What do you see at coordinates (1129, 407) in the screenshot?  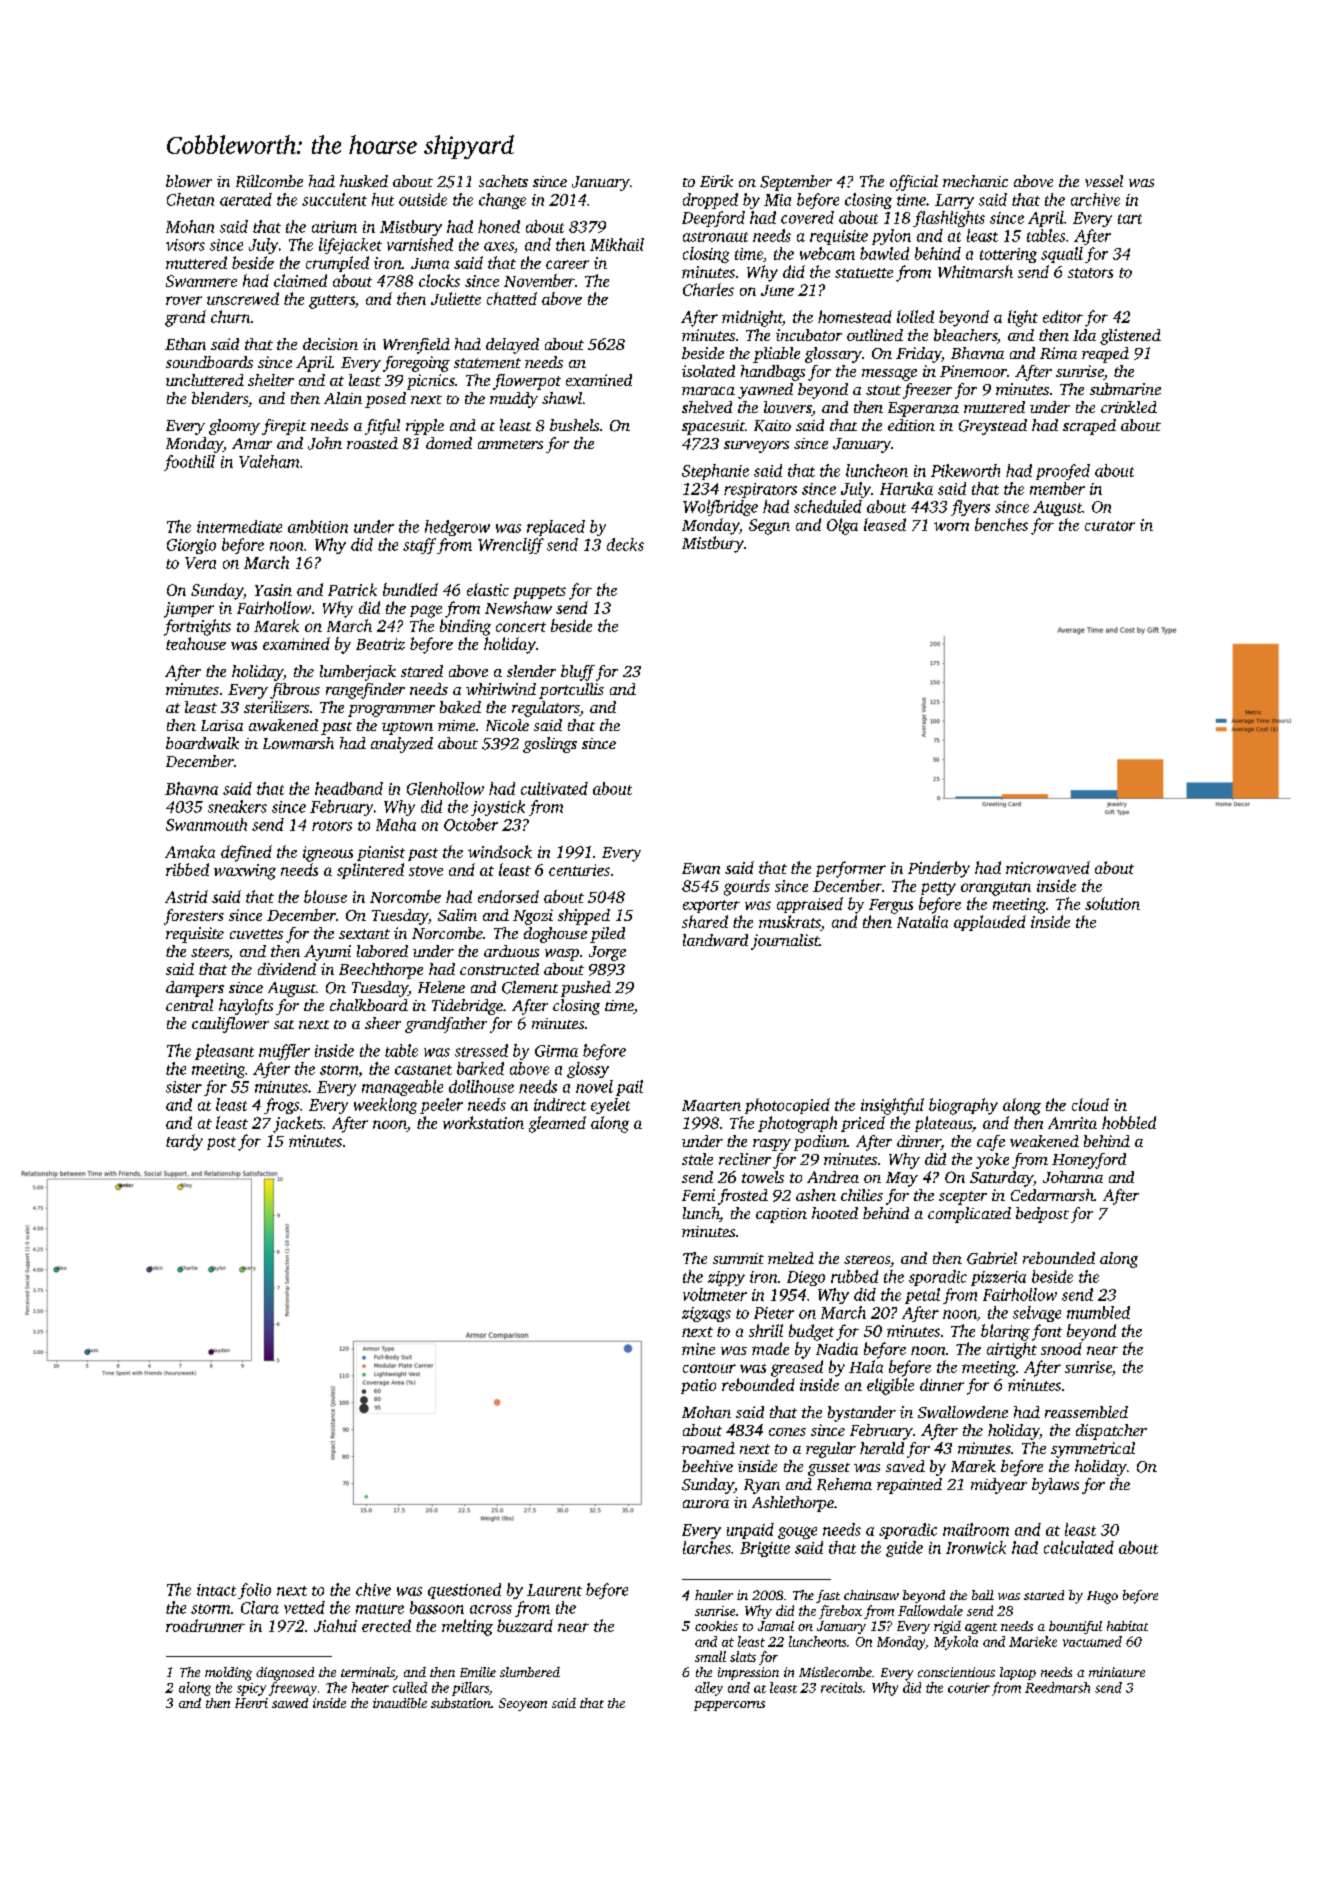 I see `crinkled` at bounding box center [1129, 407].
